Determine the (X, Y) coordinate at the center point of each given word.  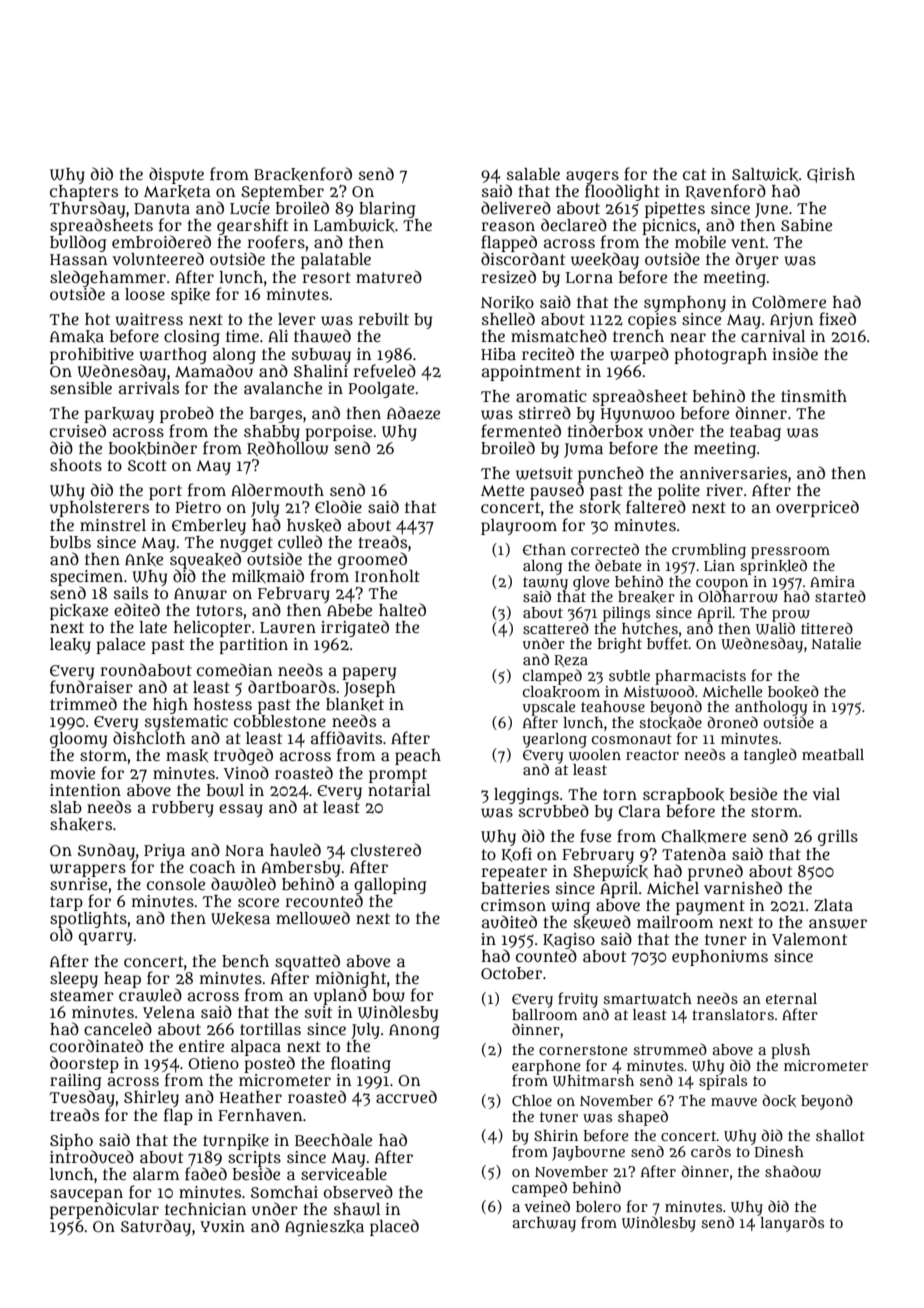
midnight (351, 979)
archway (544, 1224)
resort (326, 277)
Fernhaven (260, 1115)
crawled (150, 995)
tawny (545, 583)
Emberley (209, 527)
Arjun (791, 321)
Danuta (162, 208)
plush (790, 1051)
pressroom (790, 553)
